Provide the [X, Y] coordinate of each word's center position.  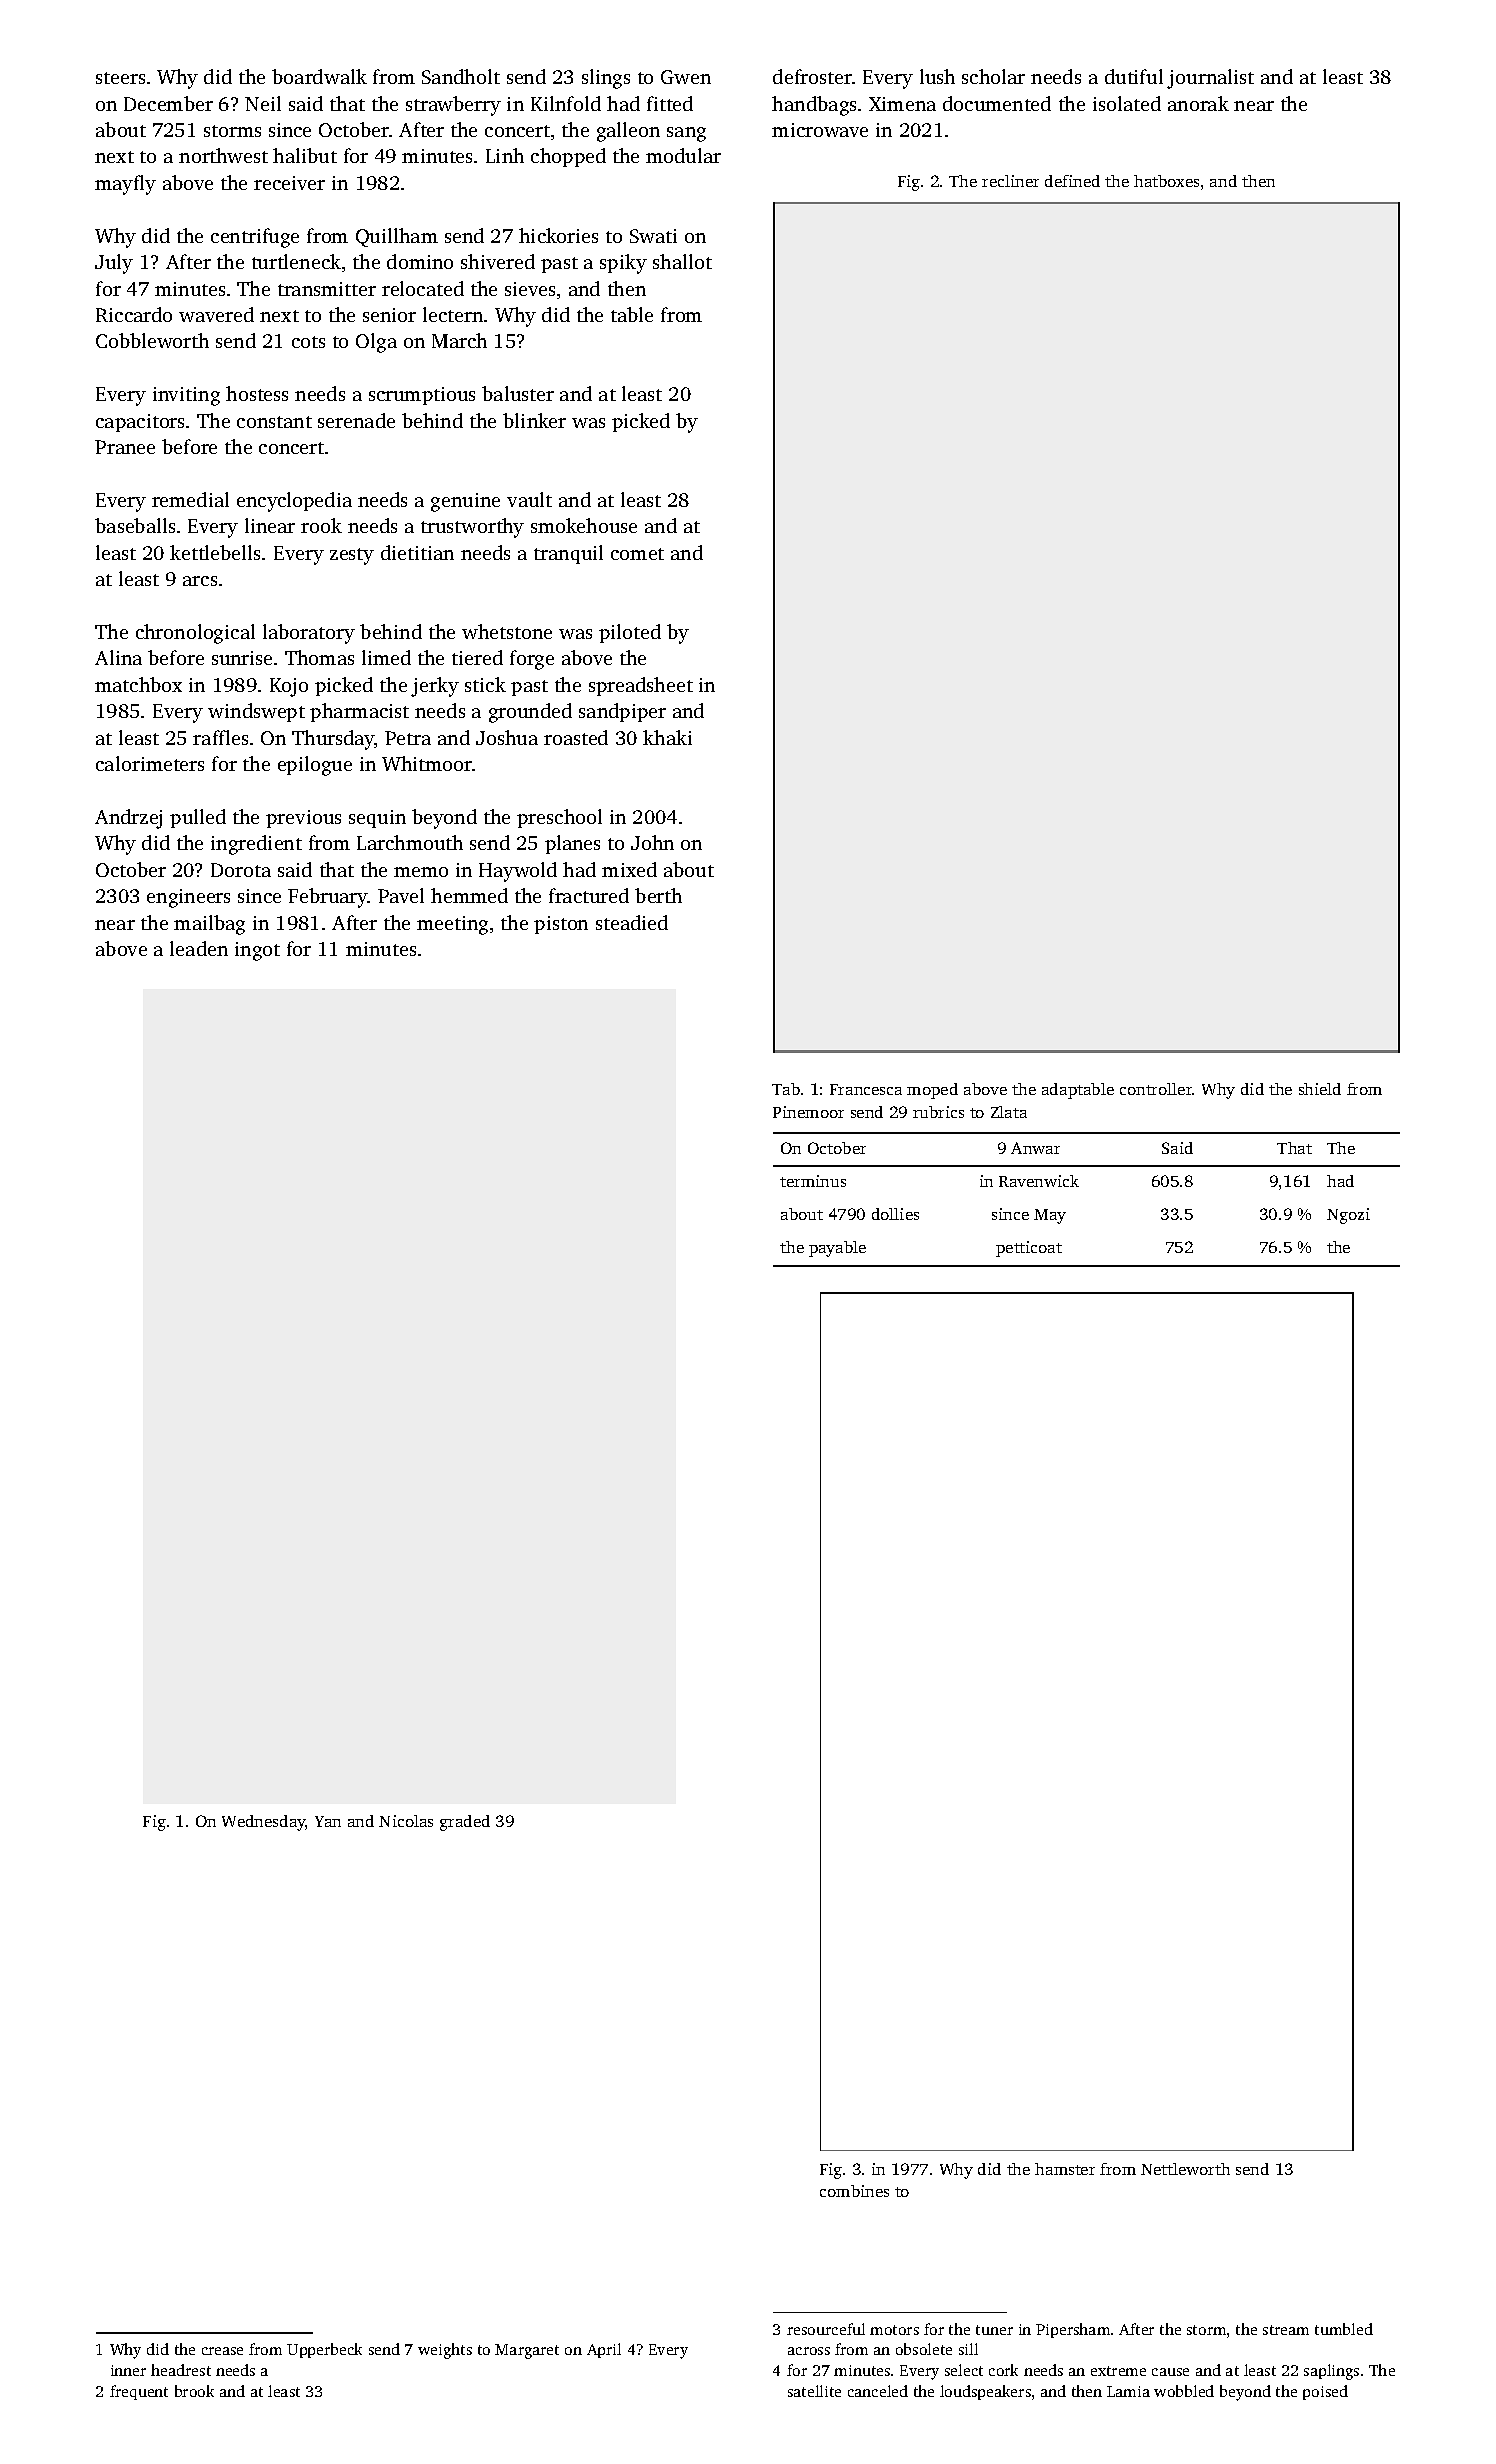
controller [1156, 1089]
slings [606, 79]
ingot [257, 951]
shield [1320, 1089]
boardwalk [319, 76]
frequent [139, 2392]
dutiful [1134, 76]
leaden [199, 948]
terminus [813, 1181]
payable [837, 1249]
